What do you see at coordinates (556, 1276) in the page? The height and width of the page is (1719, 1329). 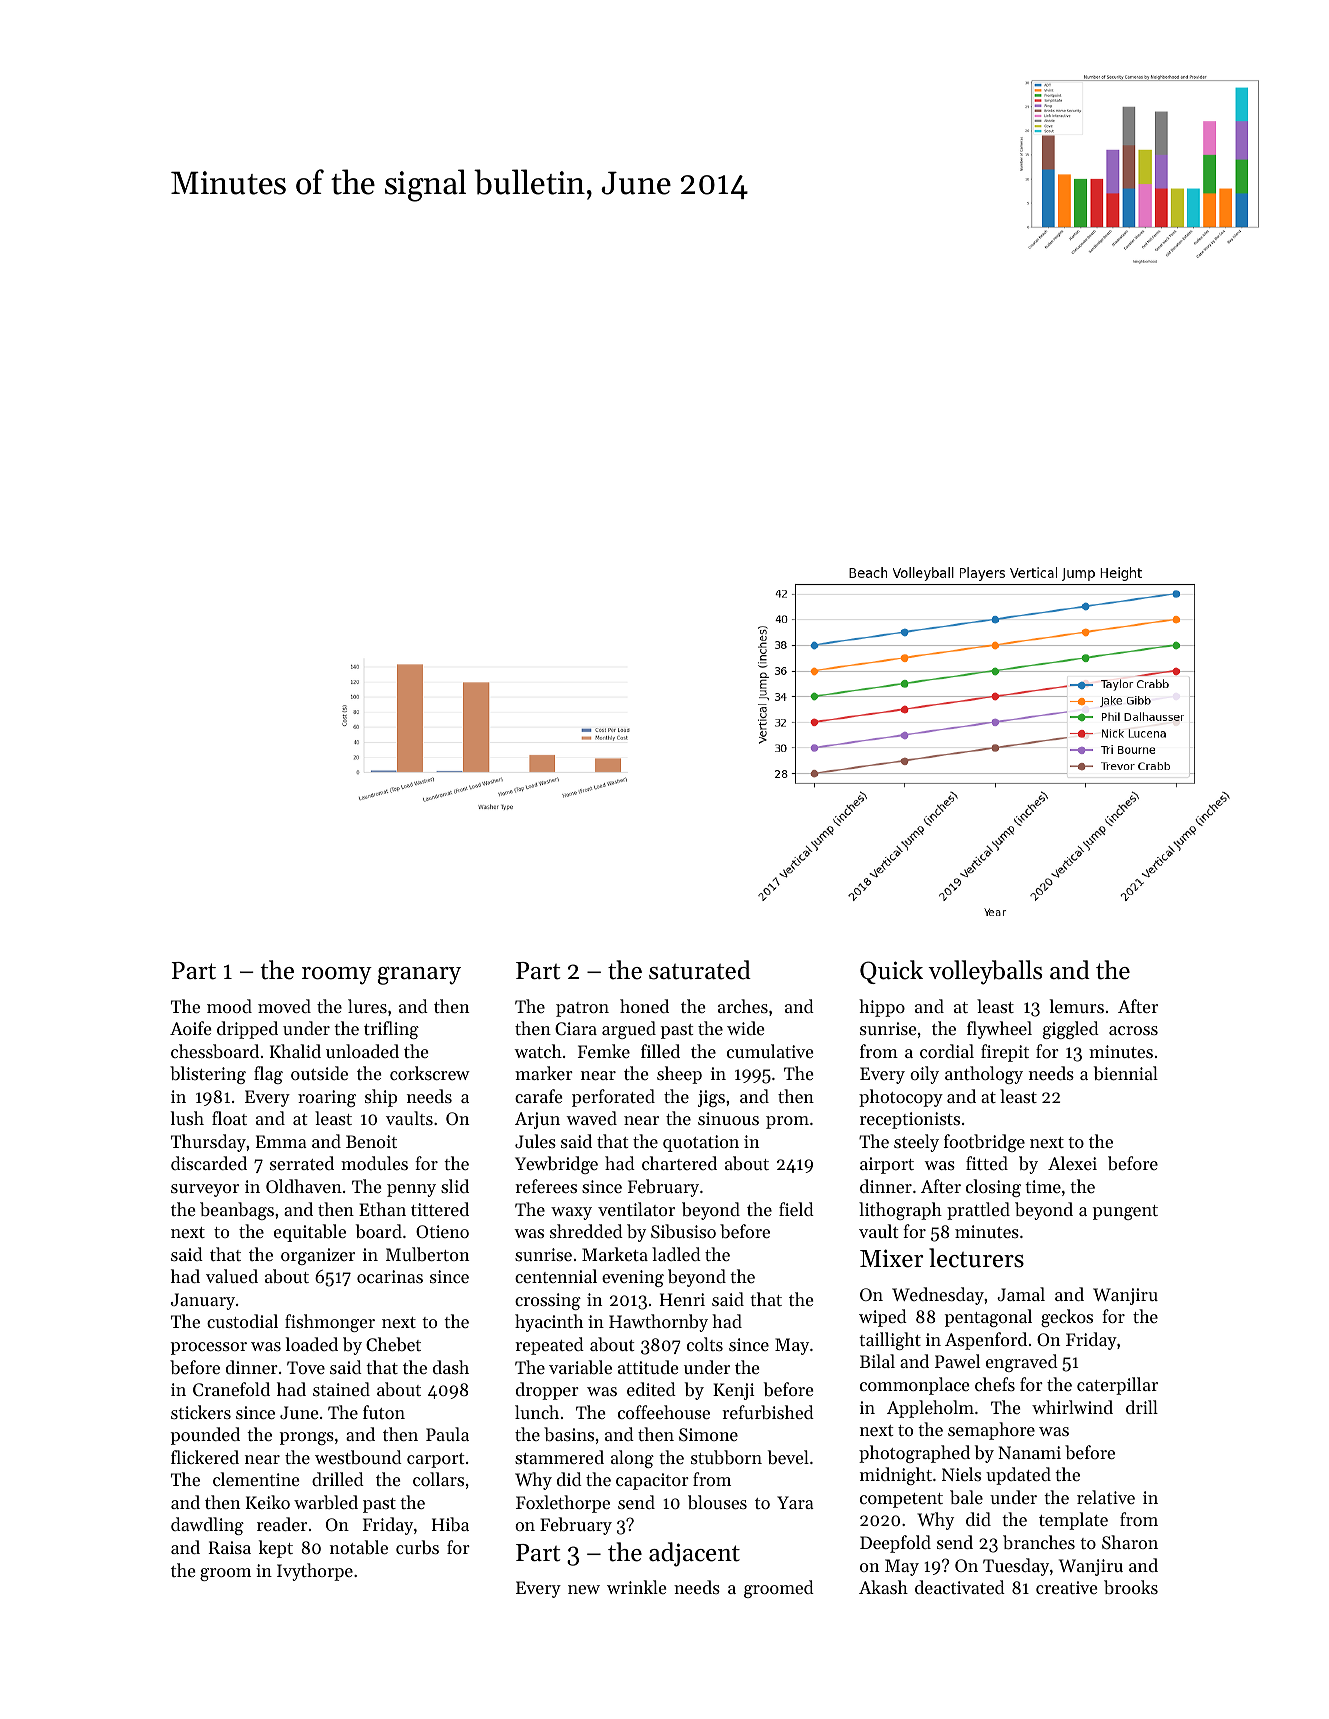 I see `centennial` at bounding box center [556, 1276].
